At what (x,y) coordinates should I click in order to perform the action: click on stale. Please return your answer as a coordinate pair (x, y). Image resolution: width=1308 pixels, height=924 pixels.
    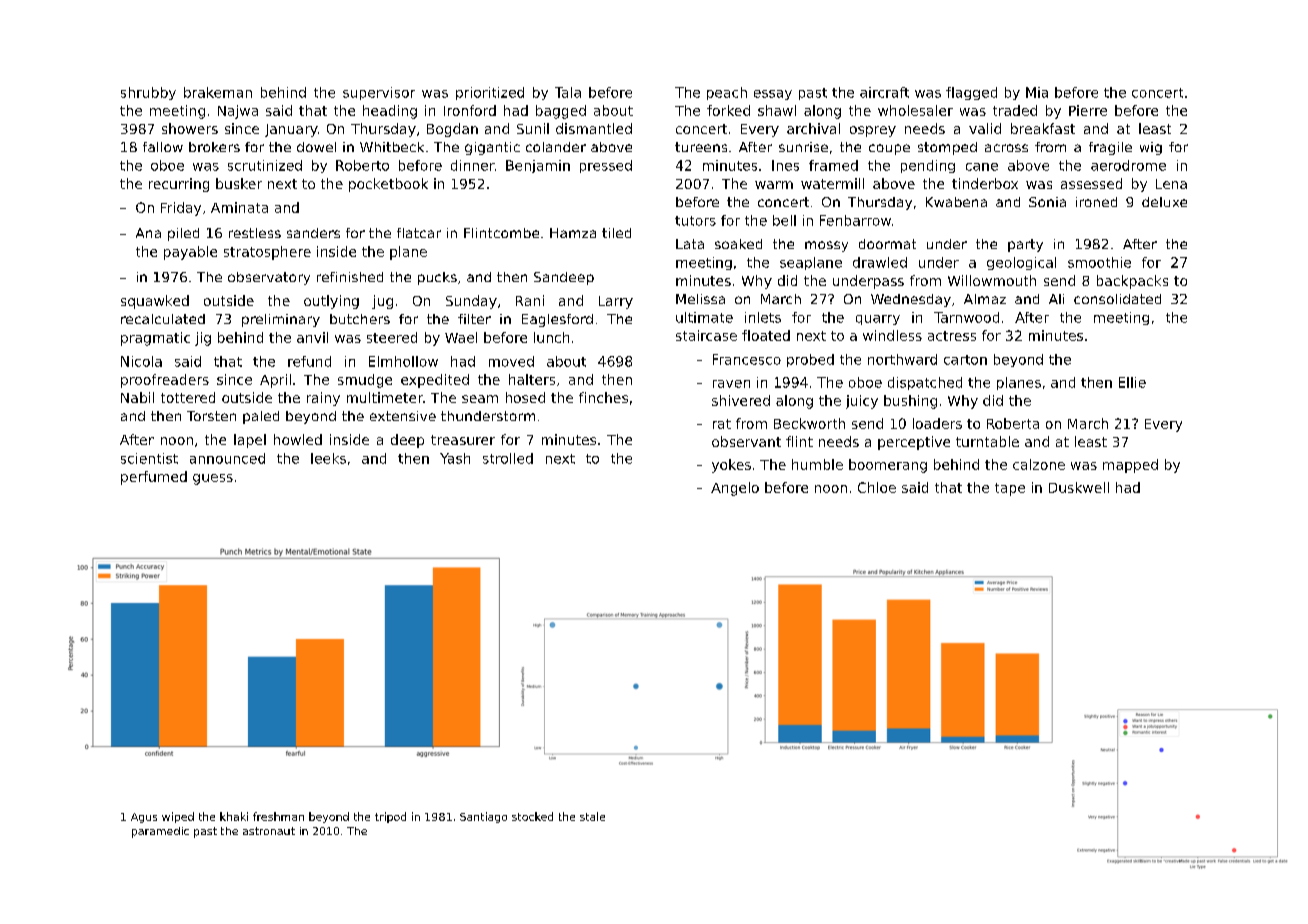
    Looking at the image, I should click on (592, 816).
